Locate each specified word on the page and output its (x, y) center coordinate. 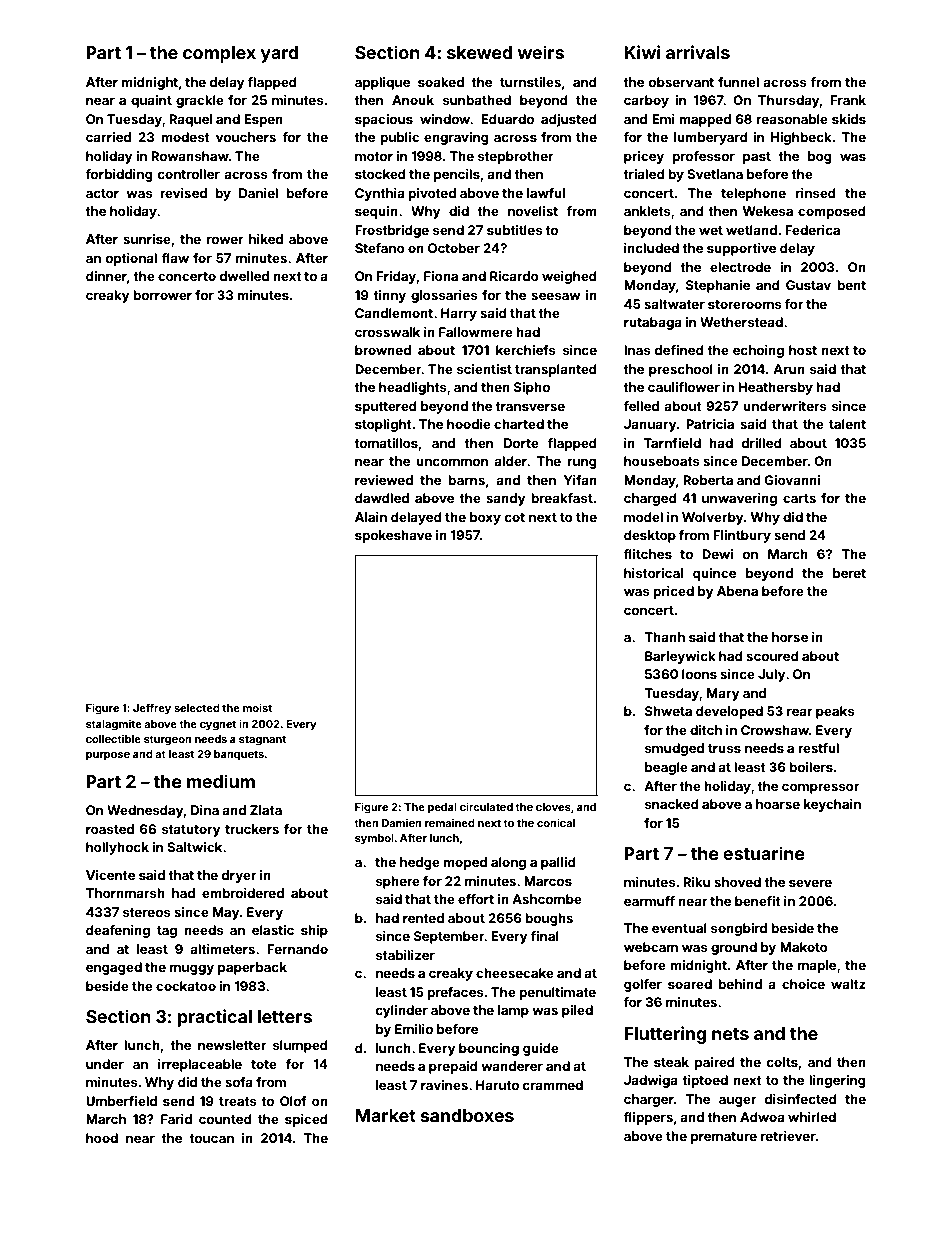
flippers (648, 1118)
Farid (176, 1119)
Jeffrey (152, 709)
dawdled (382, 498)
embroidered (243, 893)
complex (219, 54)
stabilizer (405, 955)
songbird (739, 929)
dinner (106, 276)
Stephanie (718, 286)
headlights (413, 388)
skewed (479, 52)
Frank (848, 100)
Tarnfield (672, 443)
